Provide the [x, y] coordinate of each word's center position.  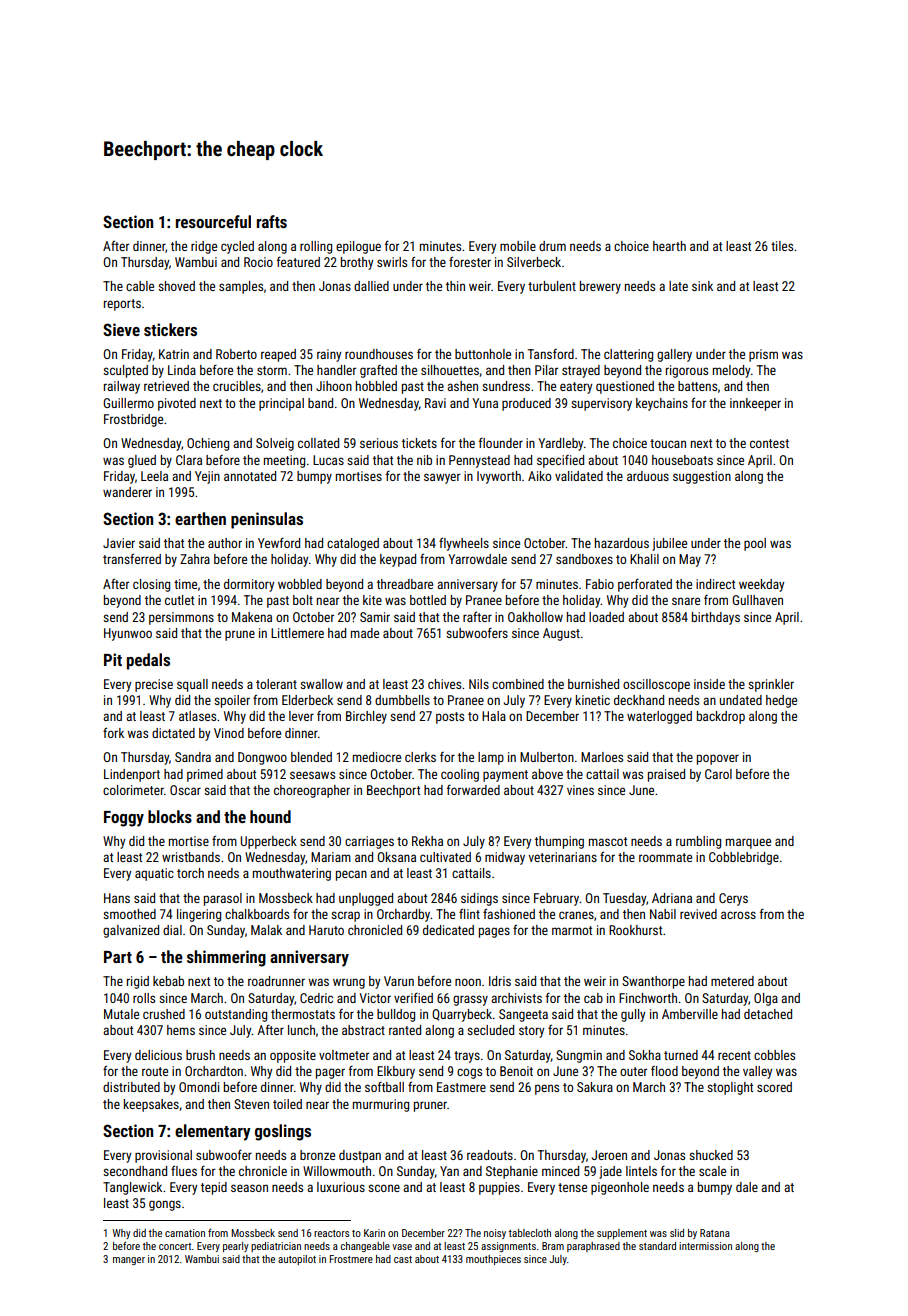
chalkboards [257, 914]
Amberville [690, 1014]
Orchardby [403, 915]
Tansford [551, 354]
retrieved [166, 386]
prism [763, 355]
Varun [399, 981]
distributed [131, 1087]
